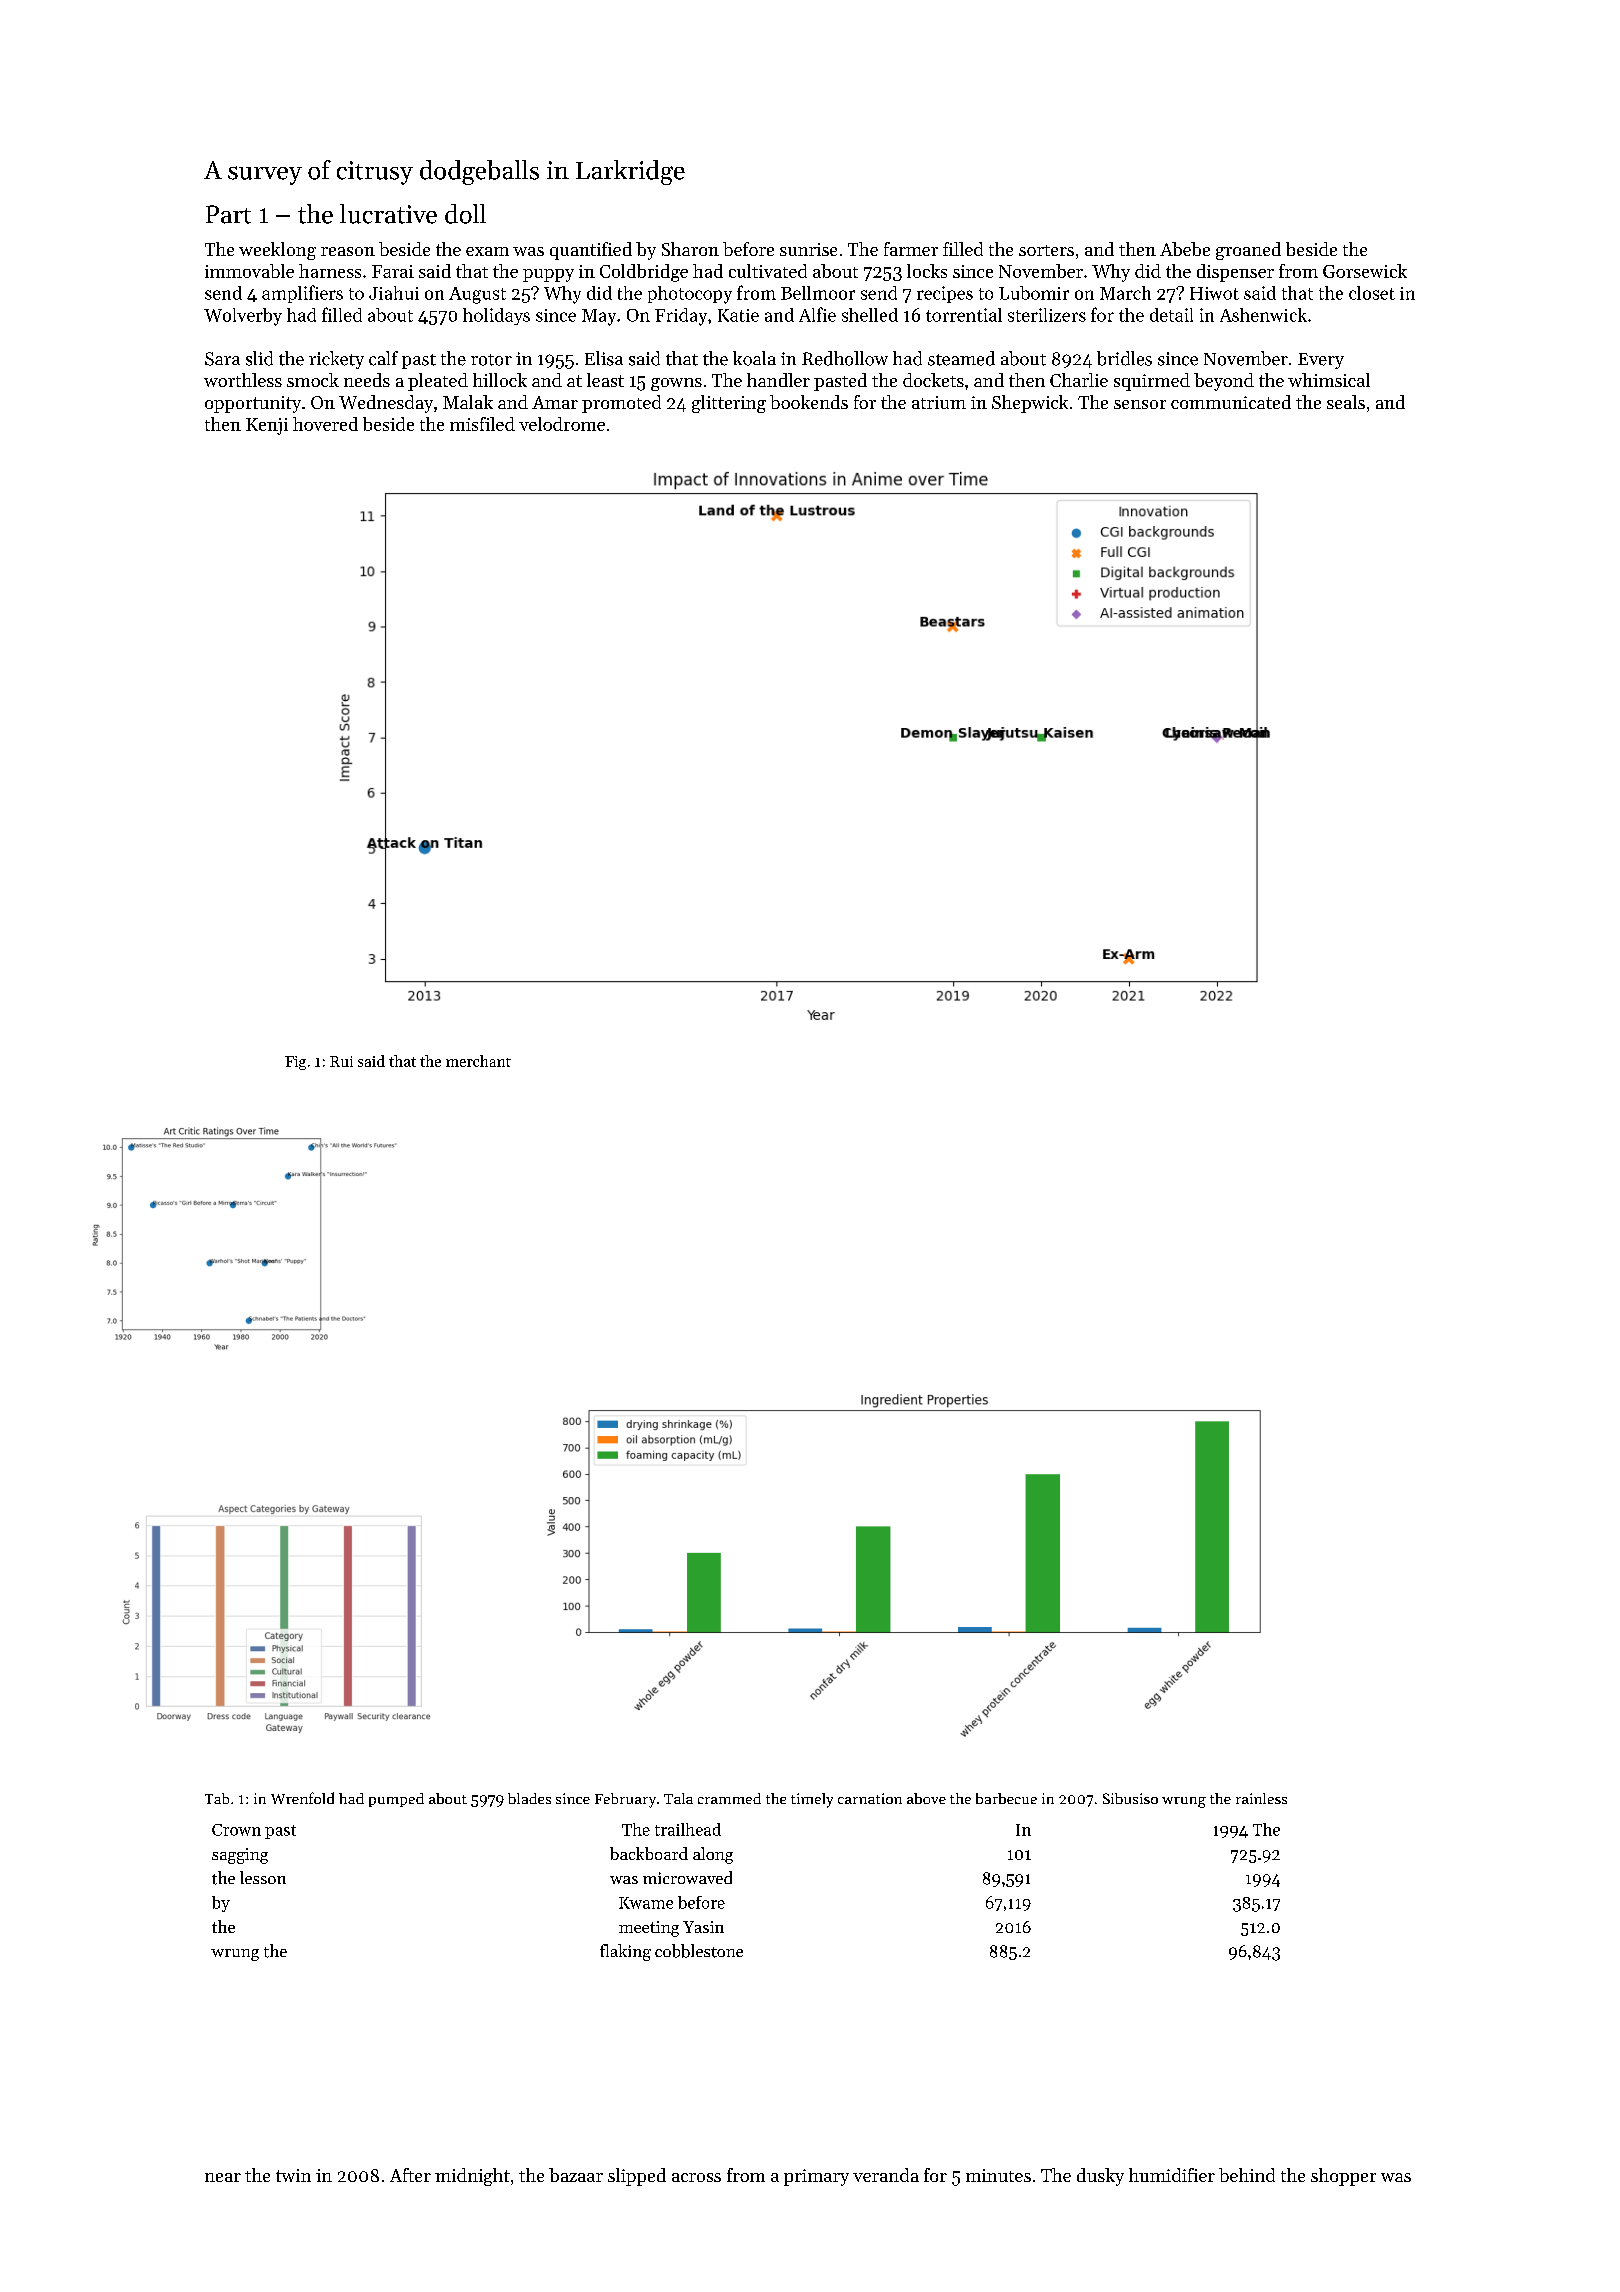  I want to click on Kenji, so click(267, 426).
